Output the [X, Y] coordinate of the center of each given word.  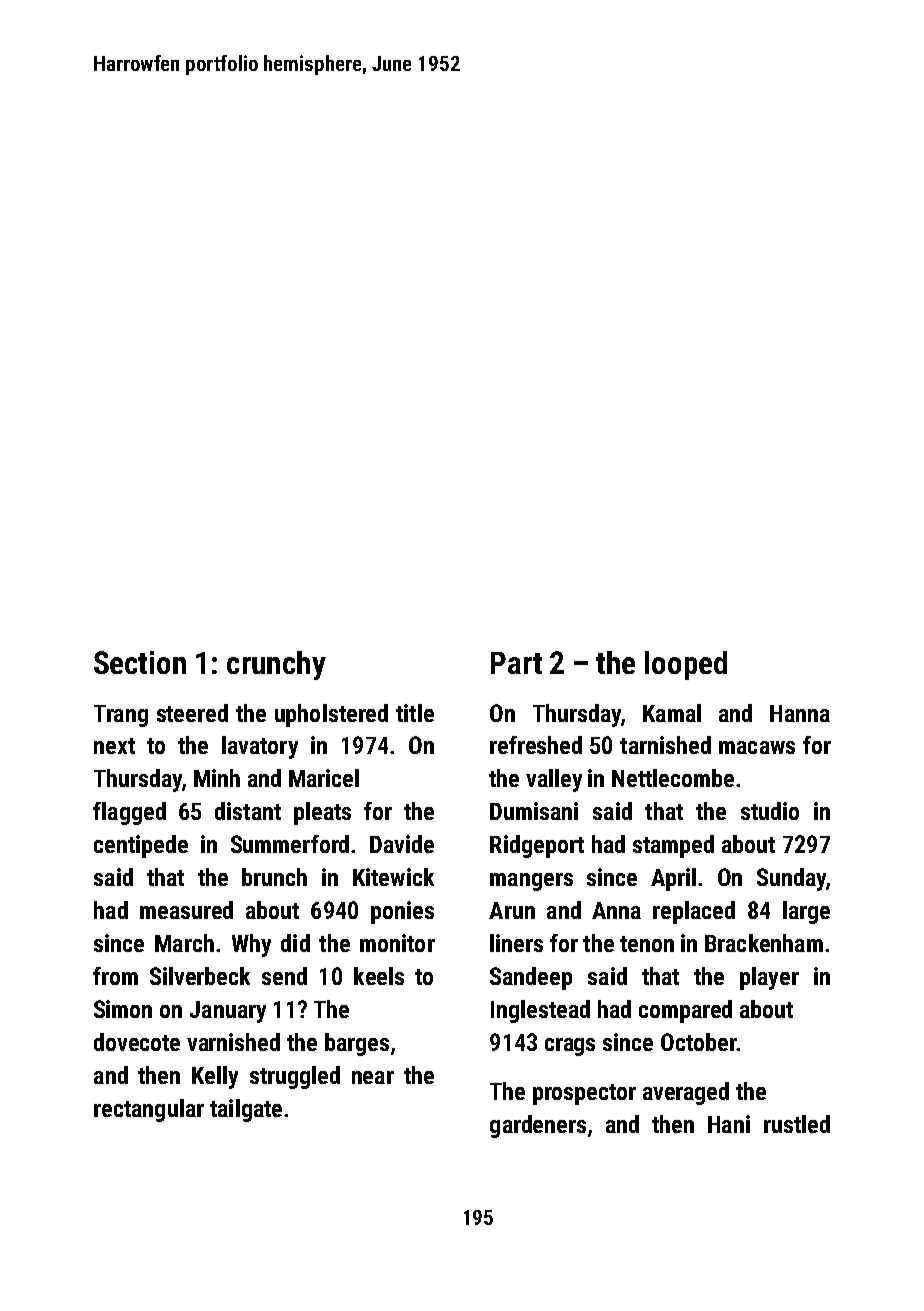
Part [516, 663]
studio [770, 811]
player [769, 978]
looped [686, 665]
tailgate [246, 1110]
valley [554, 780]
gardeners [538, 1126]
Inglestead [540, 1011]
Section [140, 662]
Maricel [324, 778]
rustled [797, 1124]
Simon [123, 1009]
